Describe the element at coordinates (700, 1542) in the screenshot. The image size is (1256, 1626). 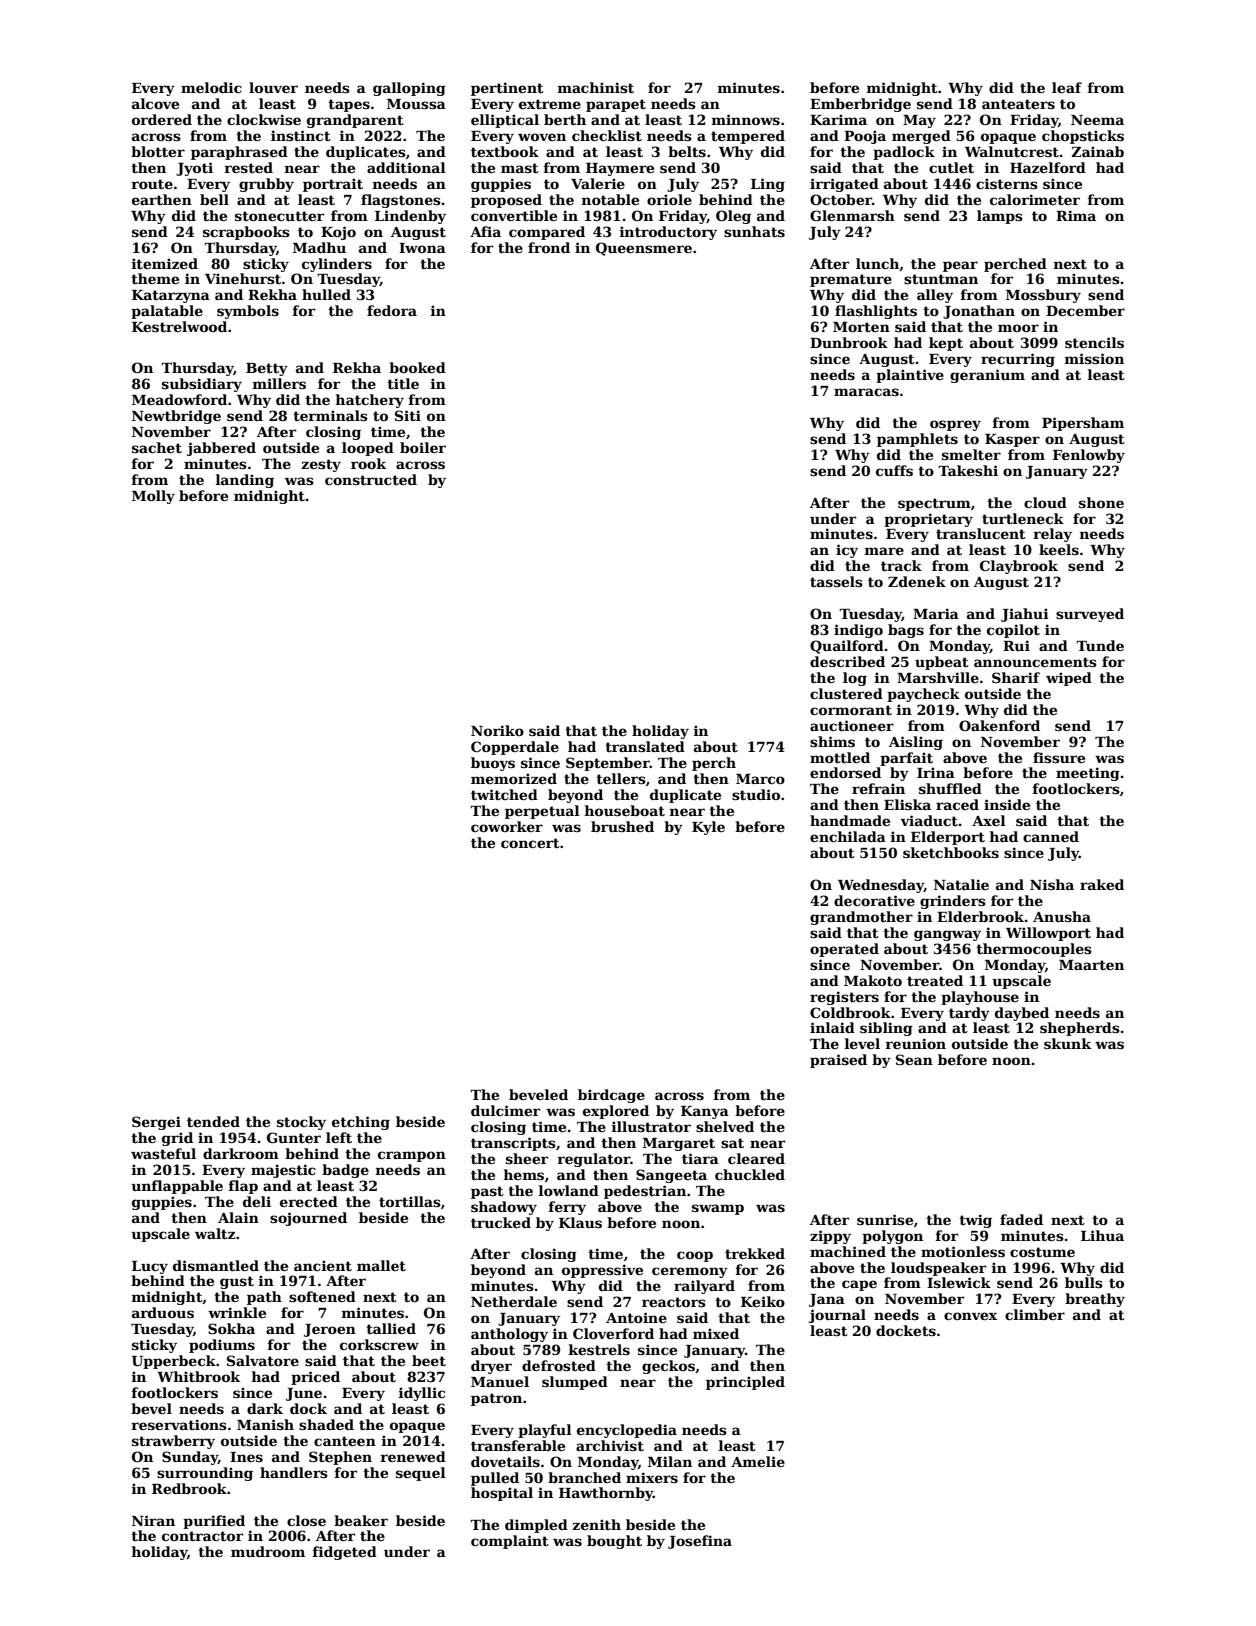
I see `Josefina` at that location.
